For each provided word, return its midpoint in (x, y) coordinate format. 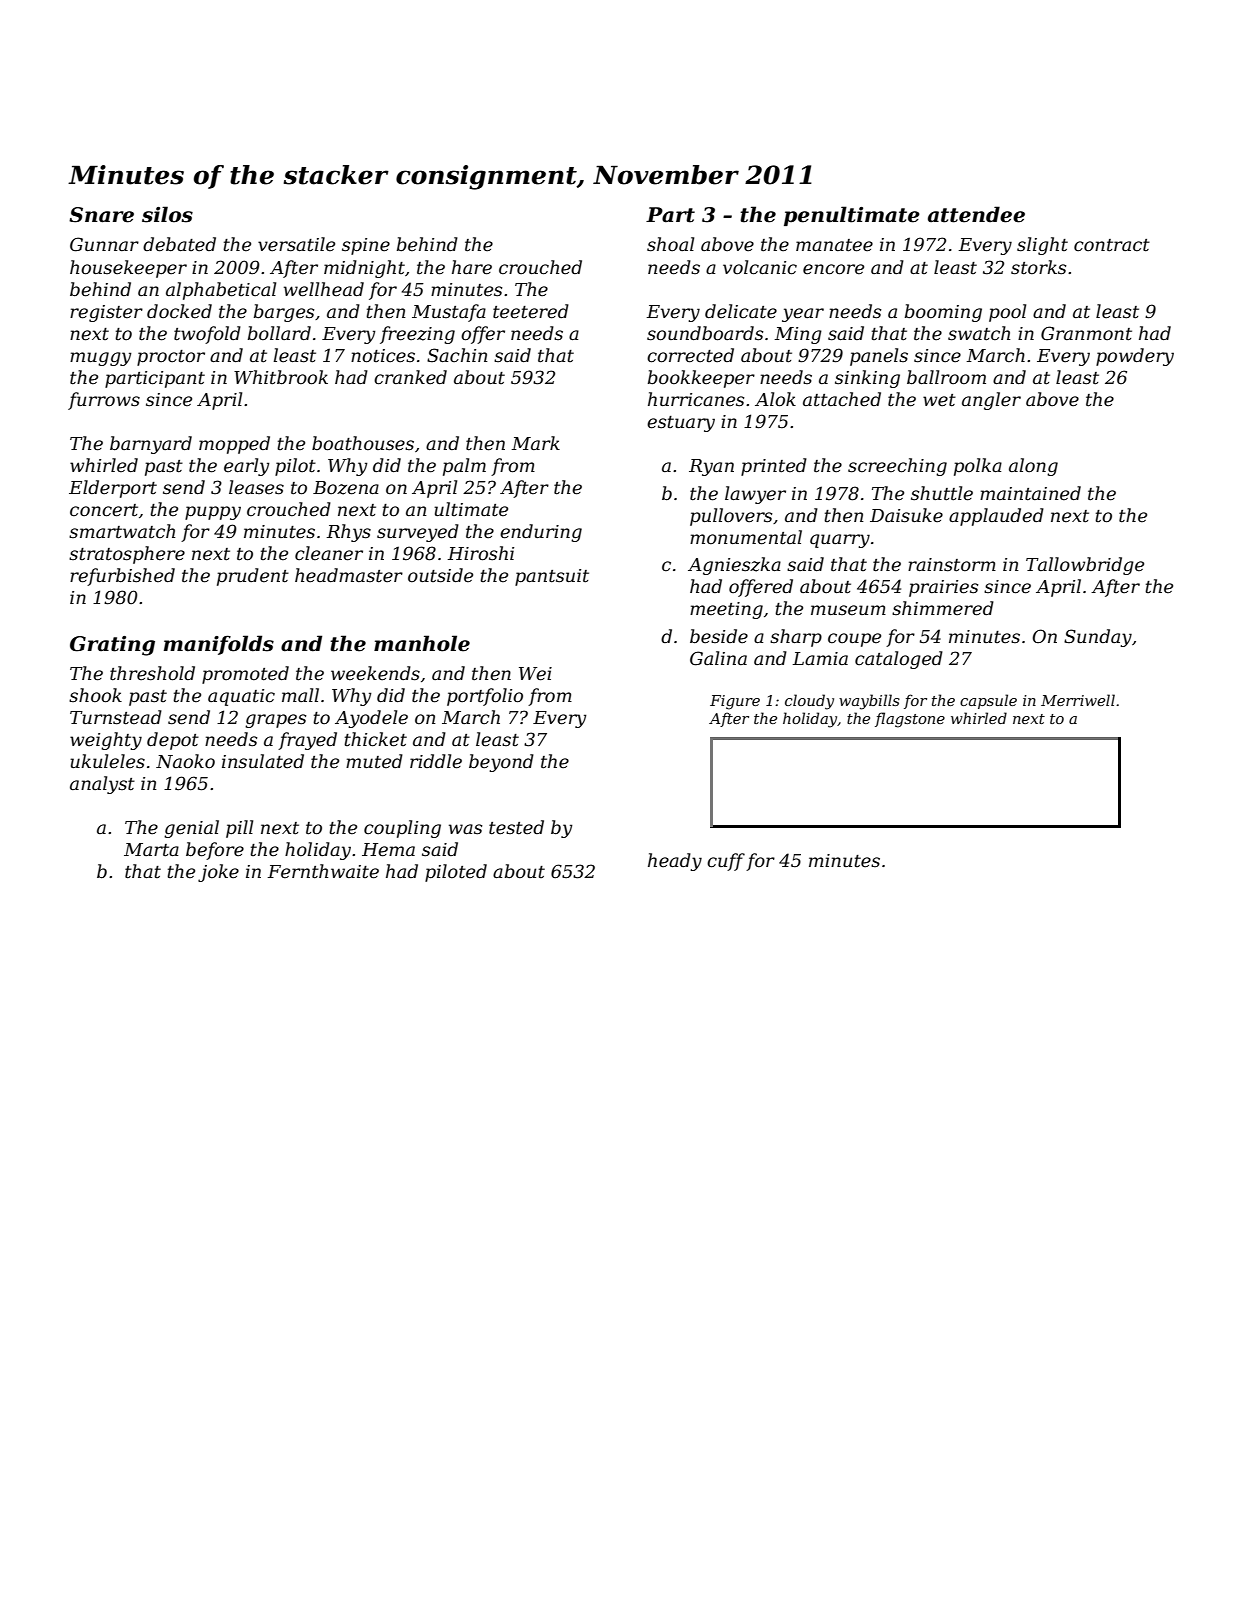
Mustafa (449, 313)
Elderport (113, 489)
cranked (410, 377)
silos (167, 214)
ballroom (946, 377)
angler (991, 401)
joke (218, 873)
